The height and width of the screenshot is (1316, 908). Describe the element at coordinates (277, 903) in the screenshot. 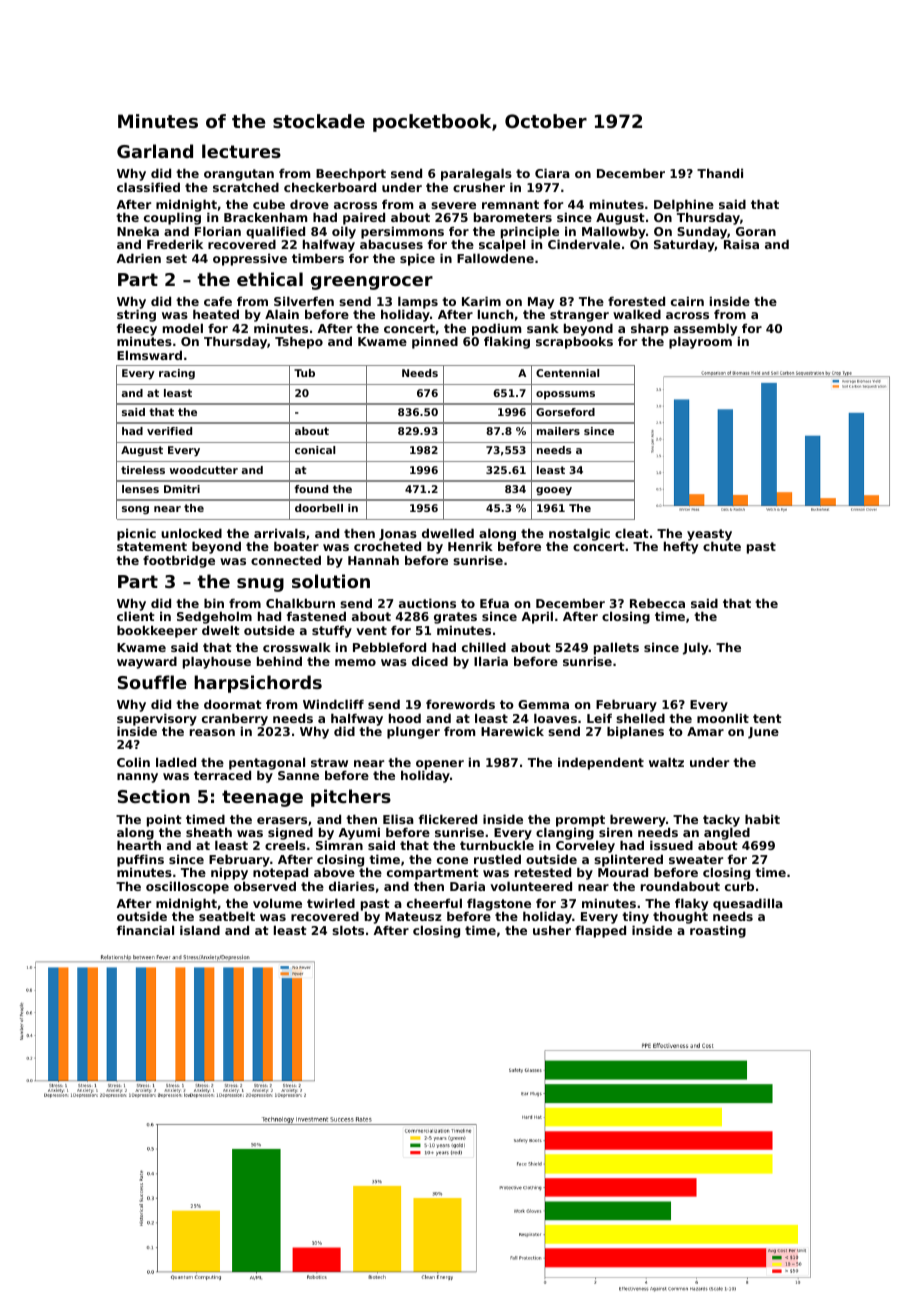

I see `volume` at that location.
